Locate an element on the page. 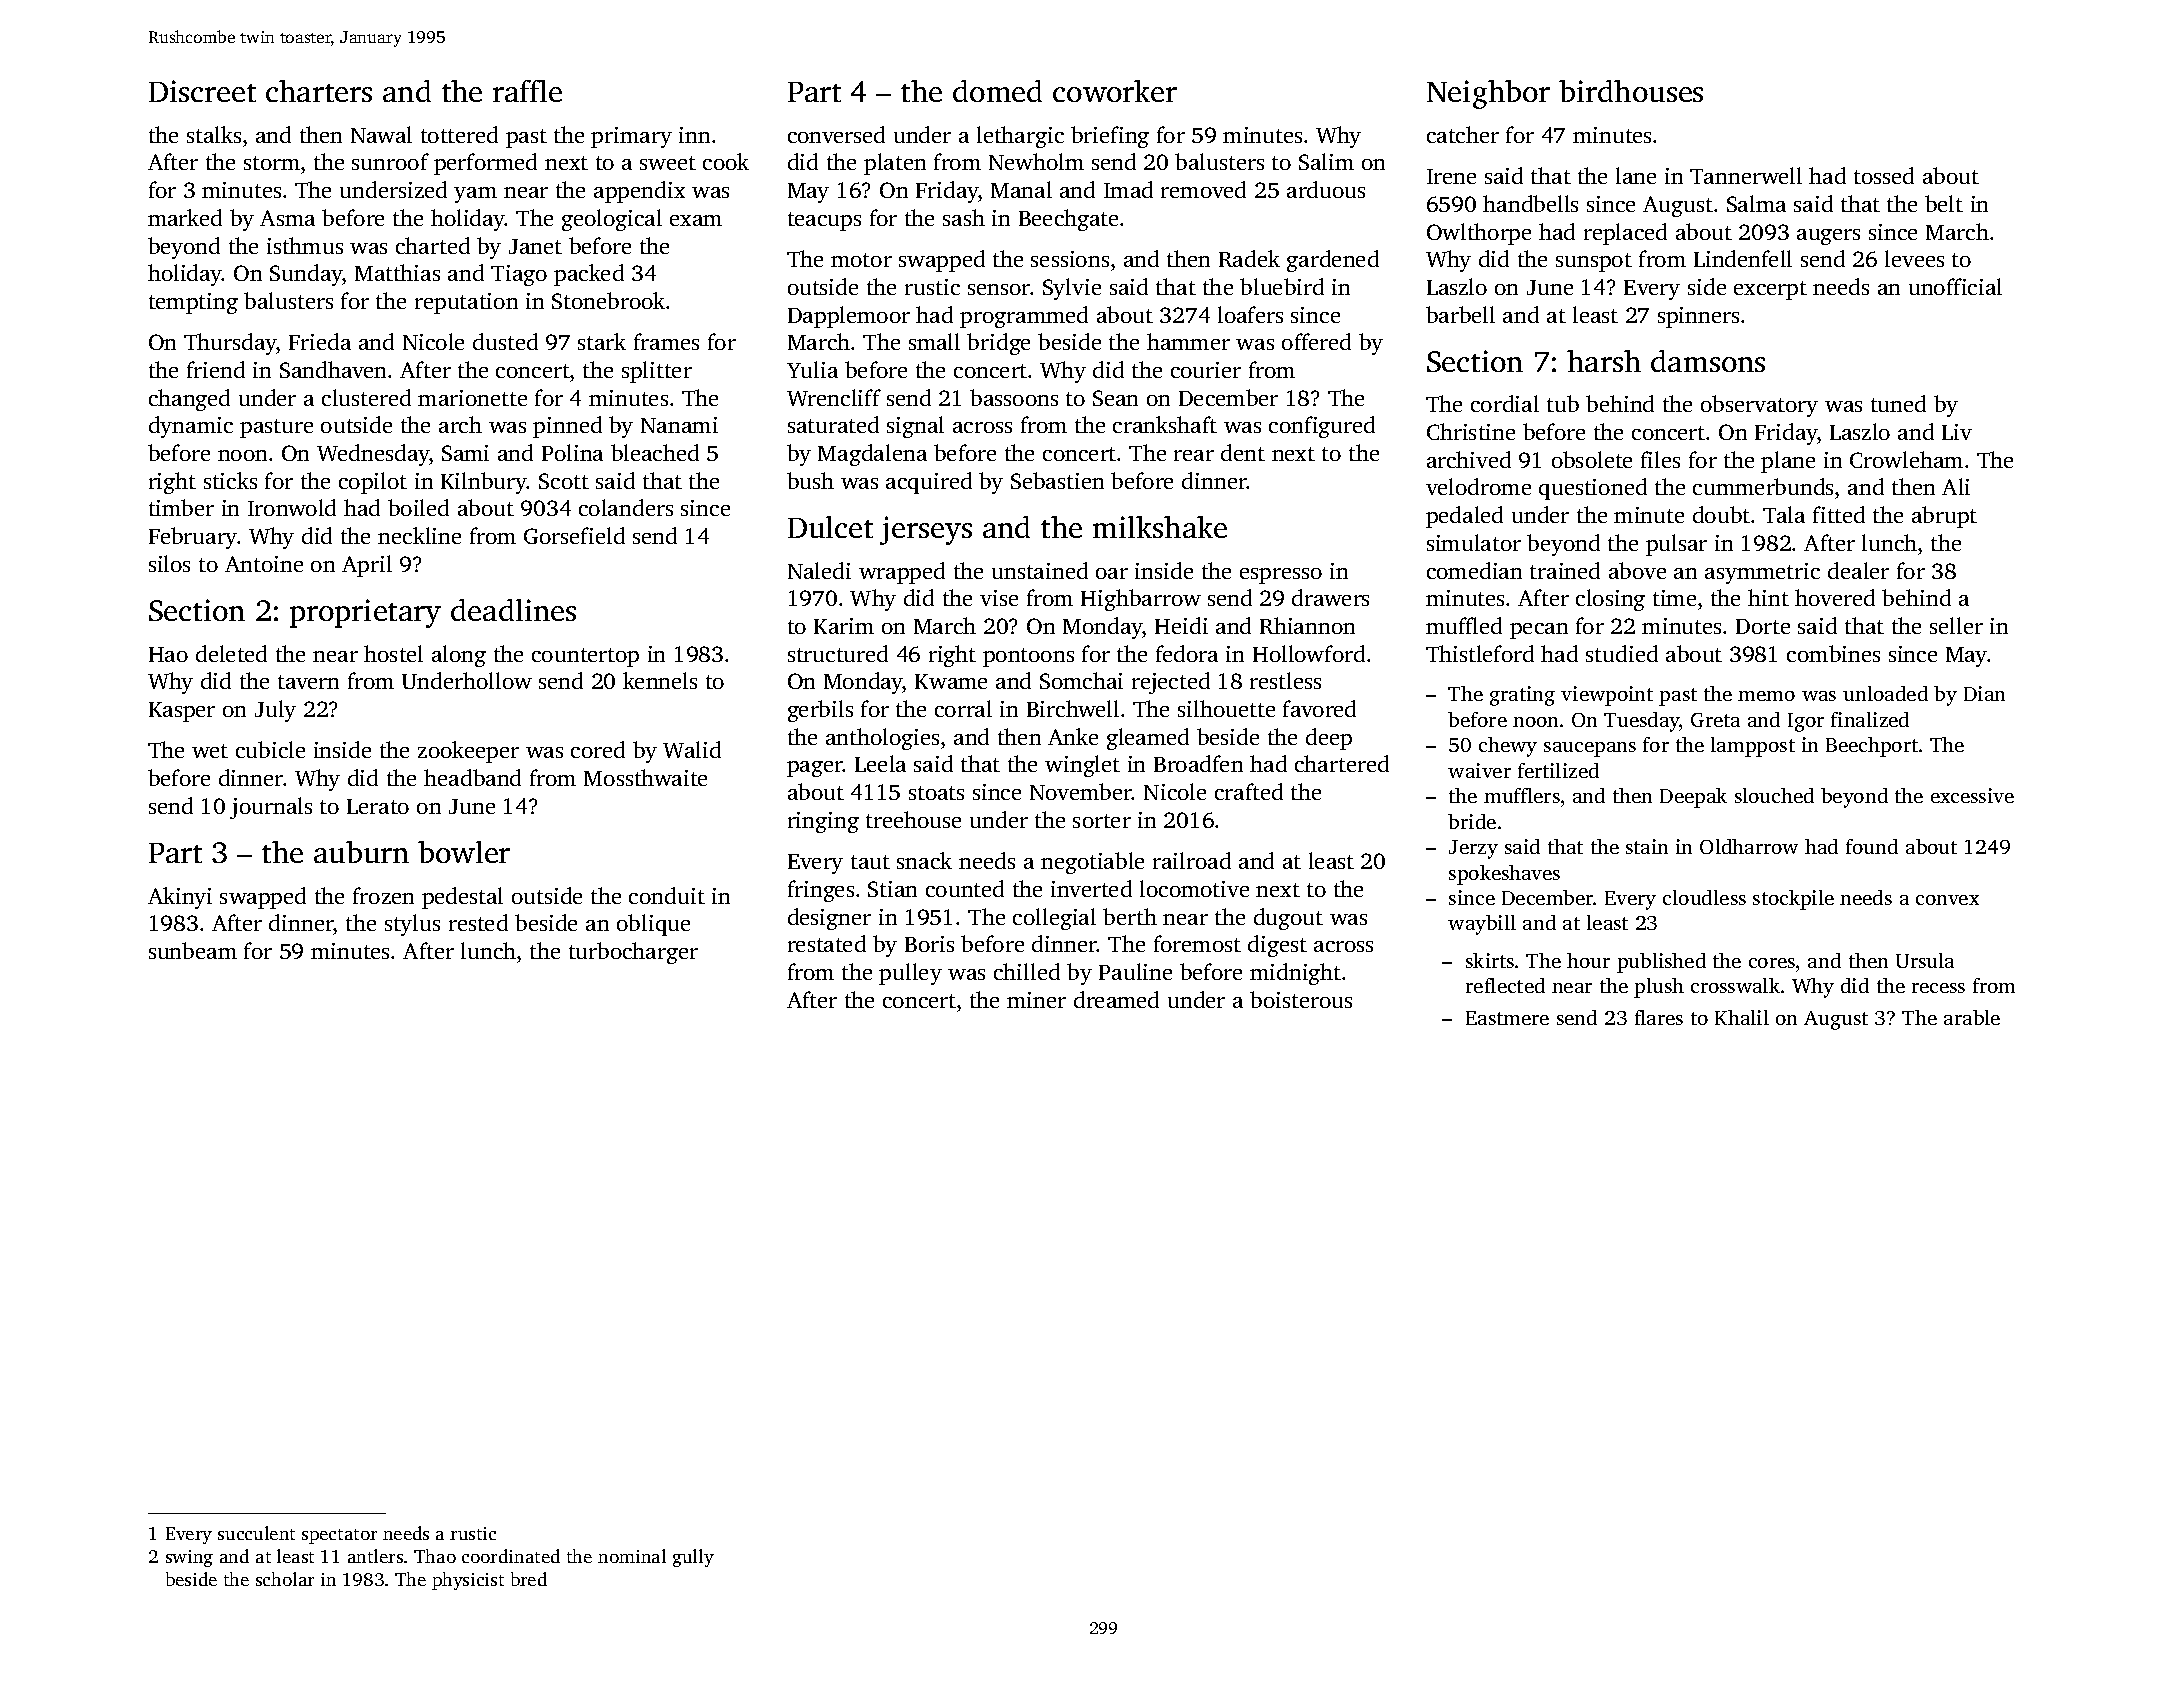  raffle is located at coordinates (527, 91).
